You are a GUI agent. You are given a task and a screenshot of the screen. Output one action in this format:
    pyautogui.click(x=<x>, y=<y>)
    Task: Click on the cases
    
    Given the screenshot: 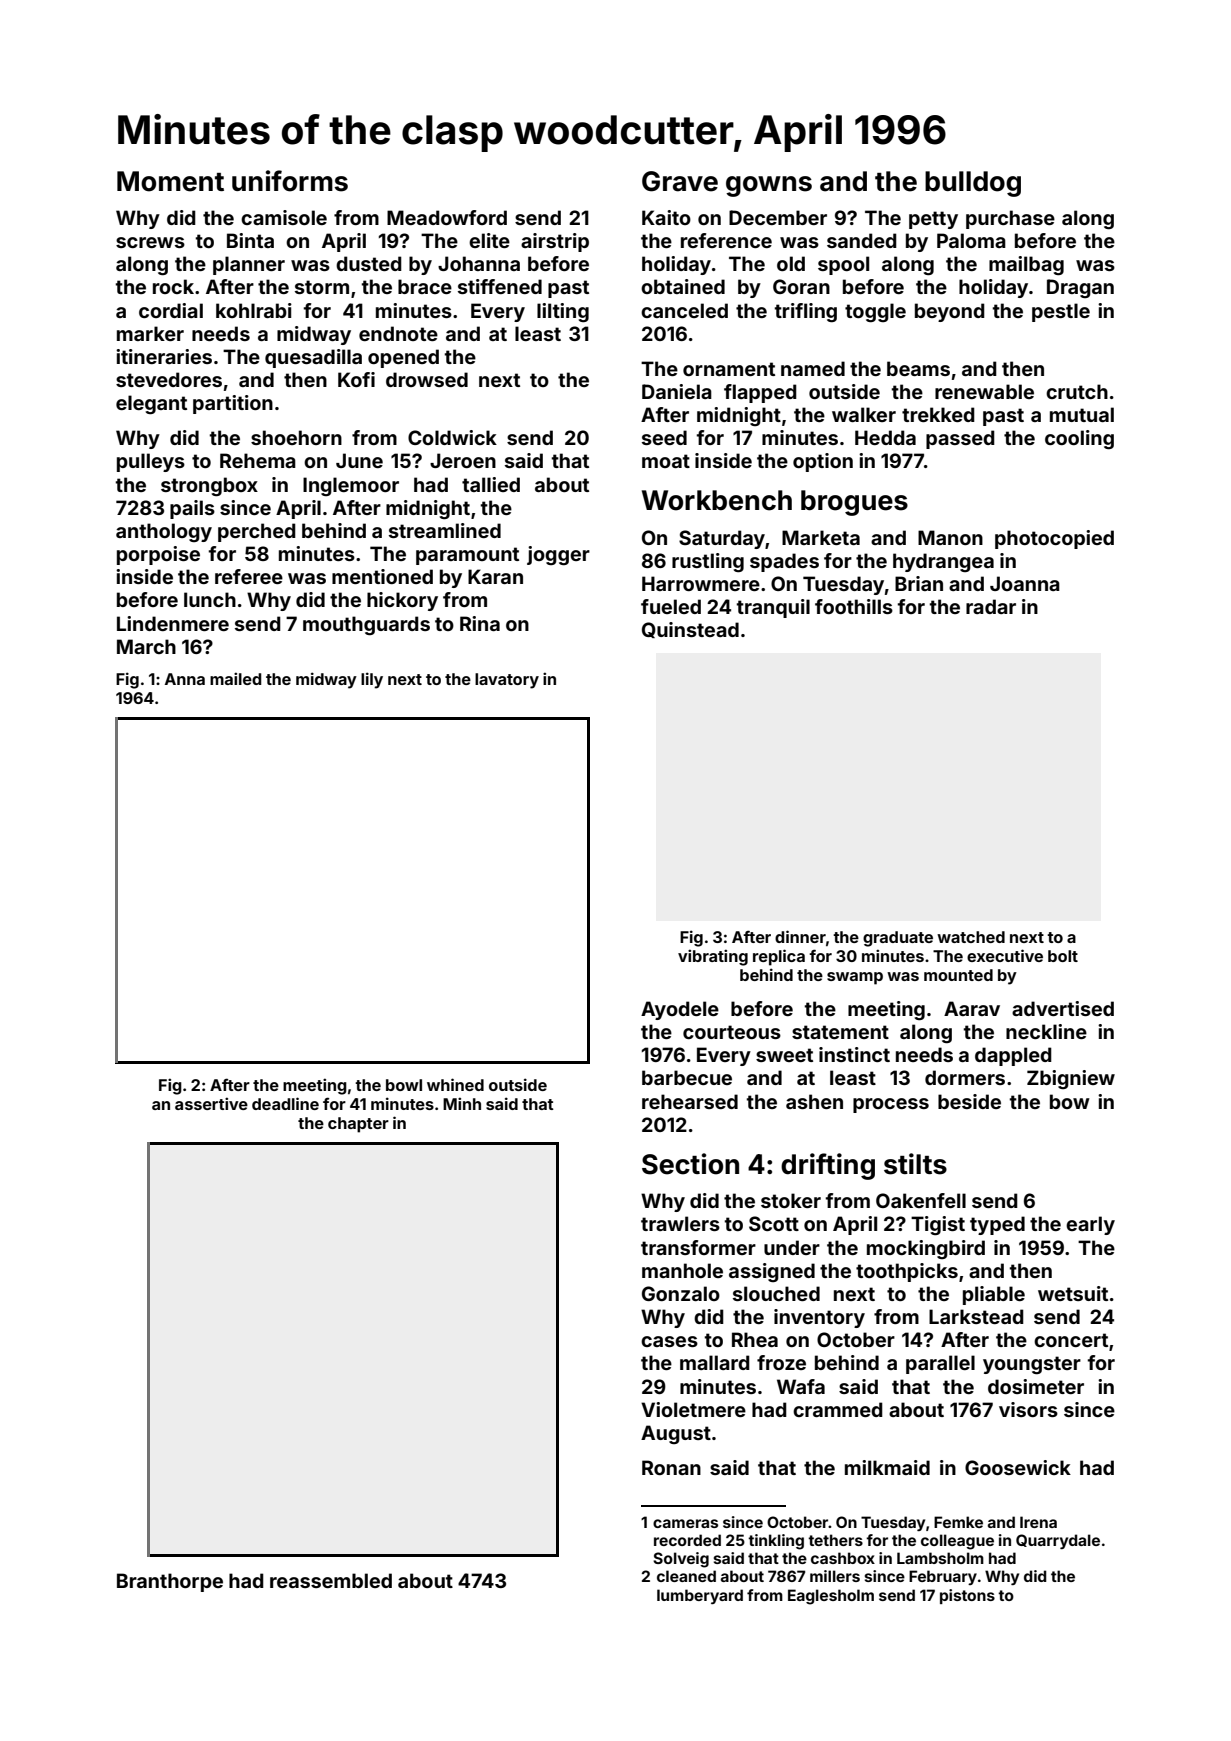 What is the action you would take?
    pyautogui.click(x=669, y=1341)
